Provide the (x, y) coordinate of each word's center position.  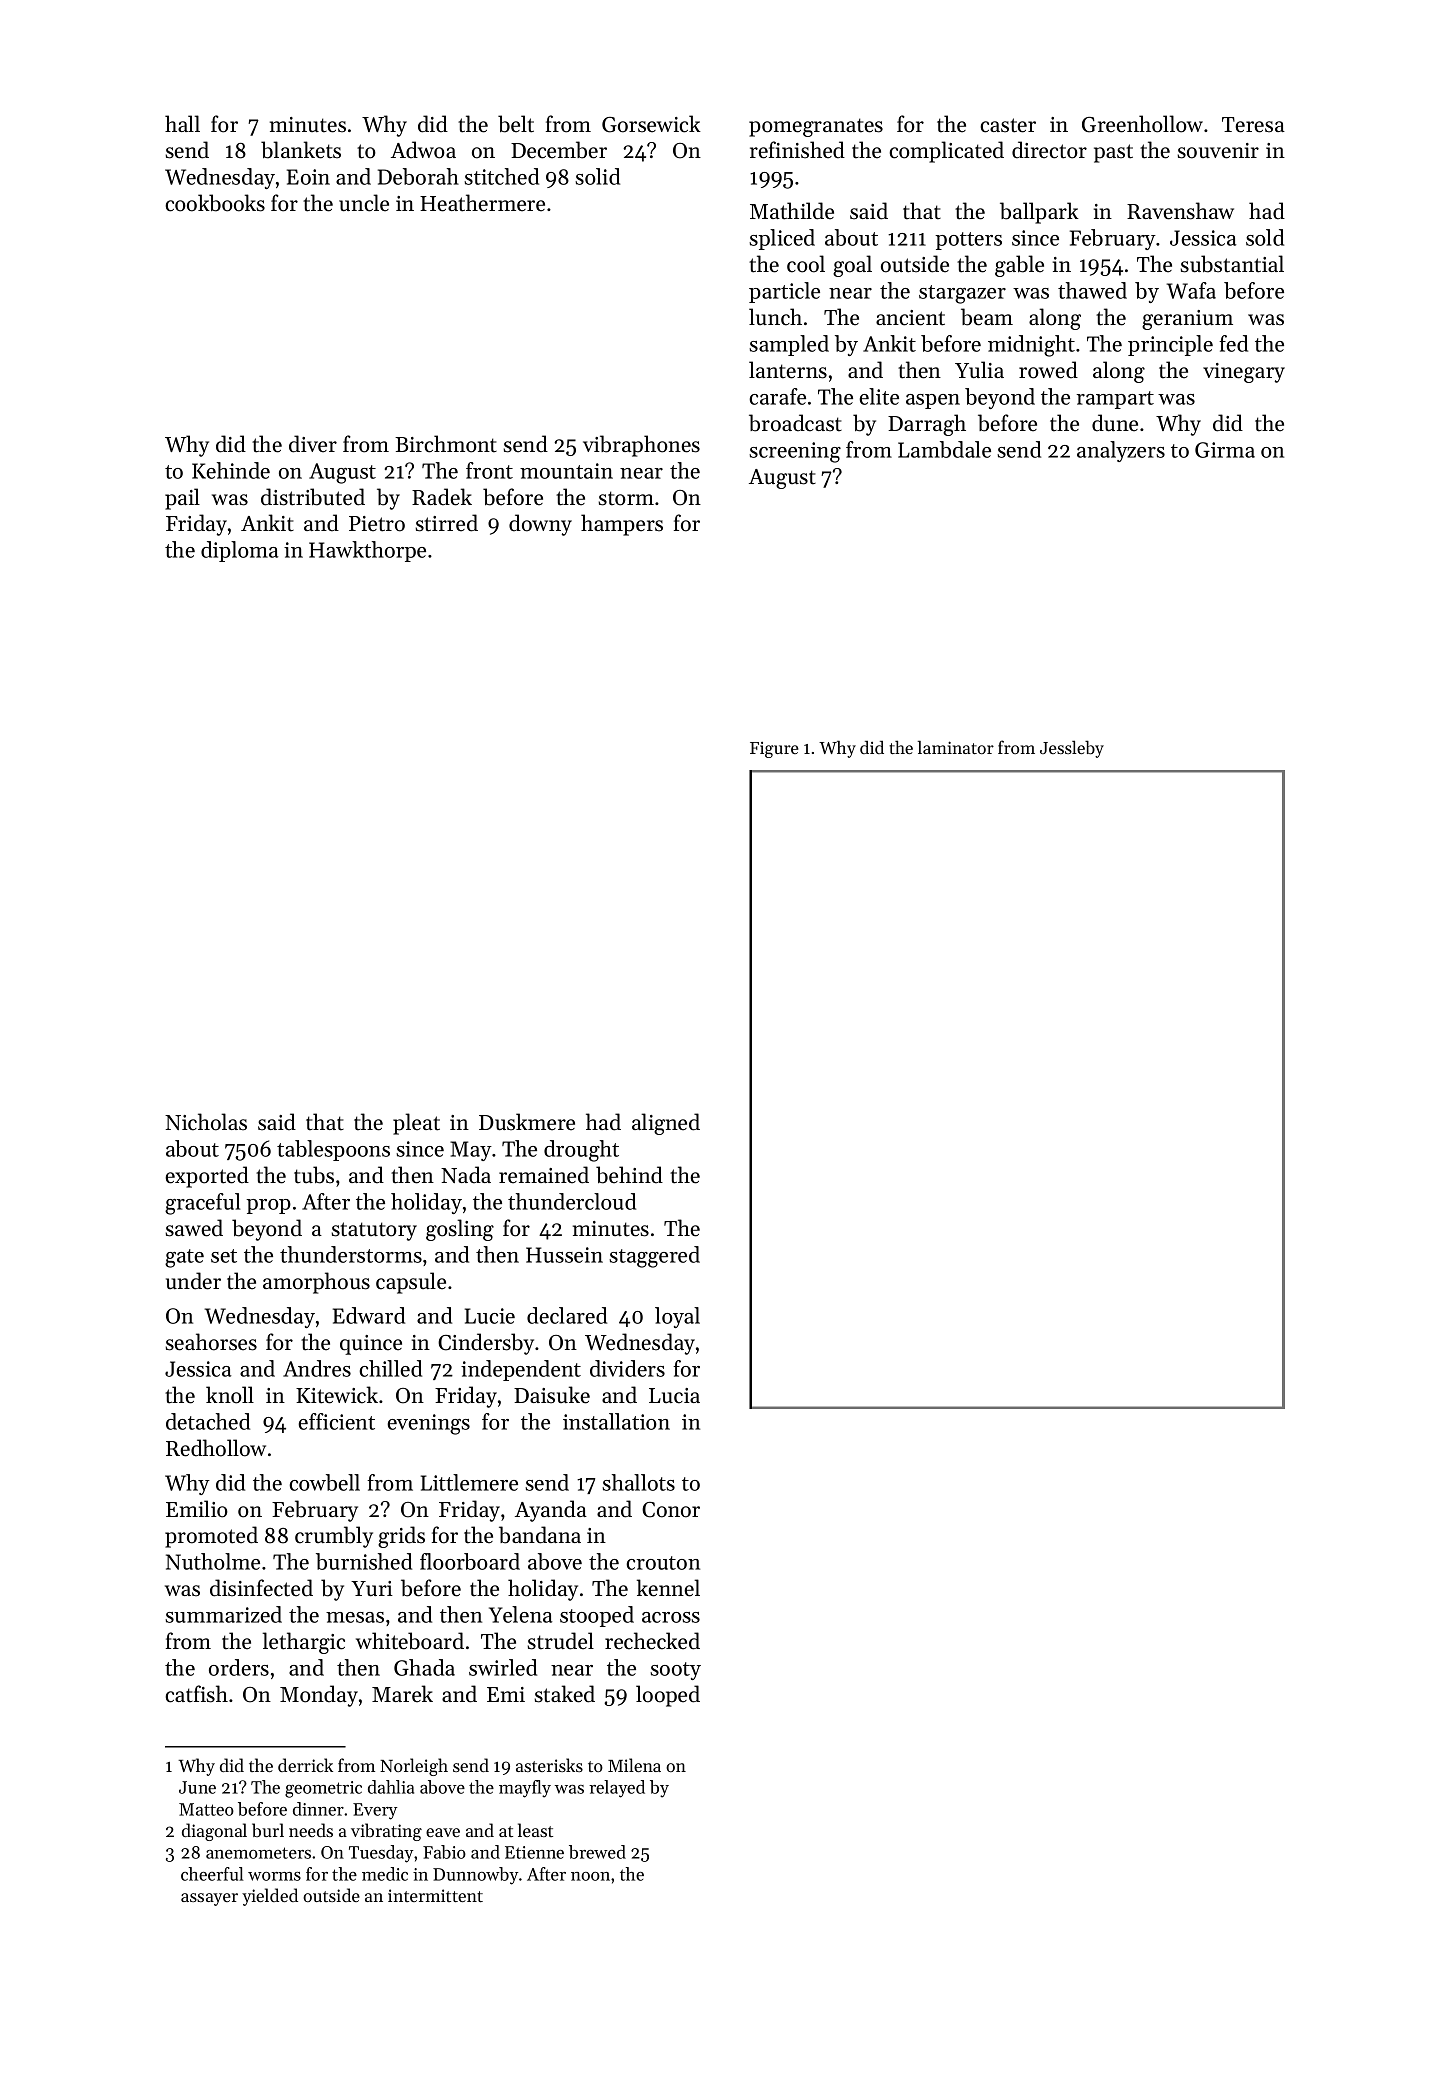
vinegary (1244, 373)
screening (795, 452)
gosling (460, 1230)
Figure (774, 750)
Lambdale (944, 449)
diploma (239, 551)
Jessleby (1072, 749)
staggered (654, 1257)
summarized (223, 1614)
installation (616, 1421)
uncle (364, 203)
